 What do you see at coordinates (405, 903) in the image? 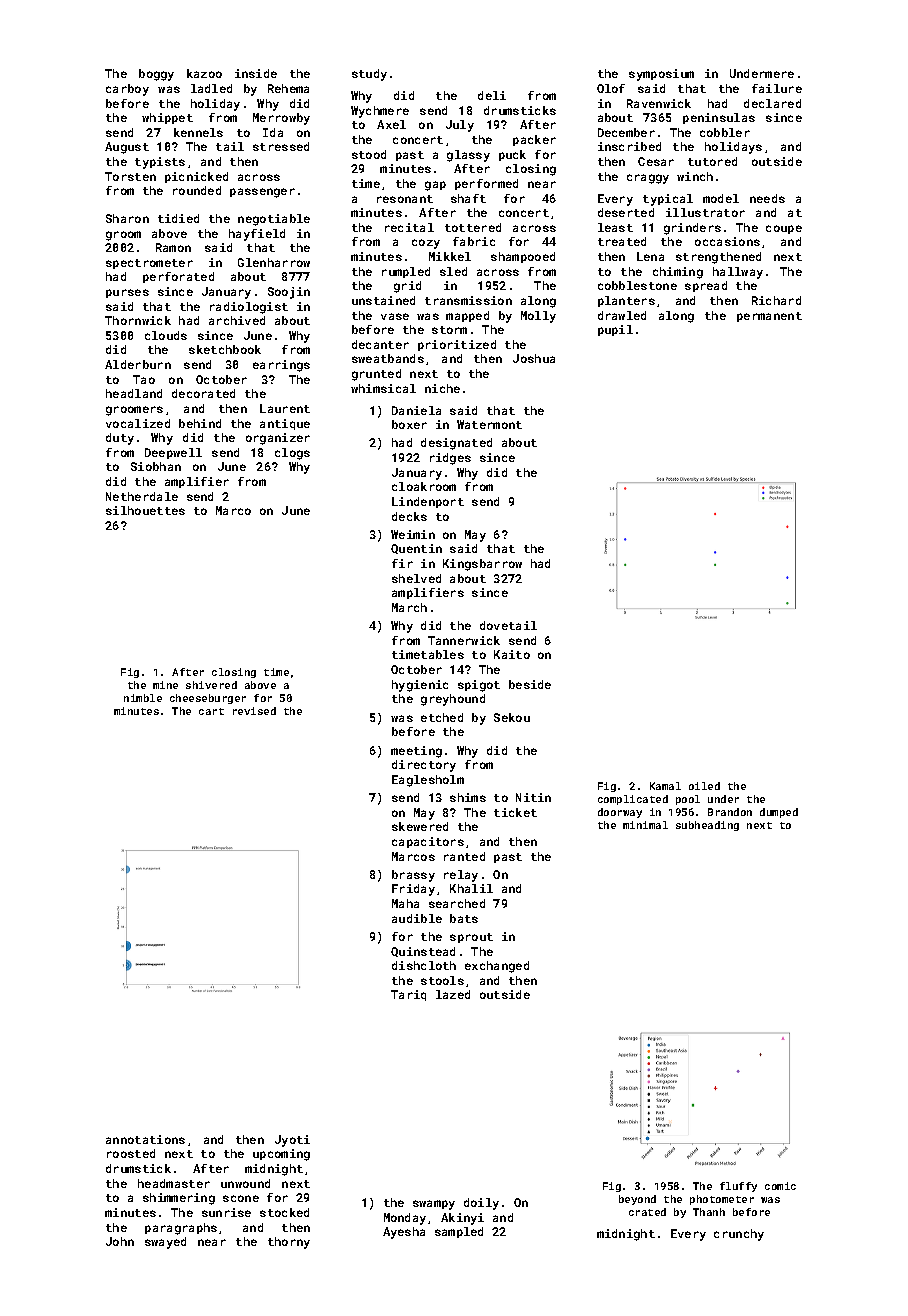
I see `Maha` at bounding box center [405, 903].
